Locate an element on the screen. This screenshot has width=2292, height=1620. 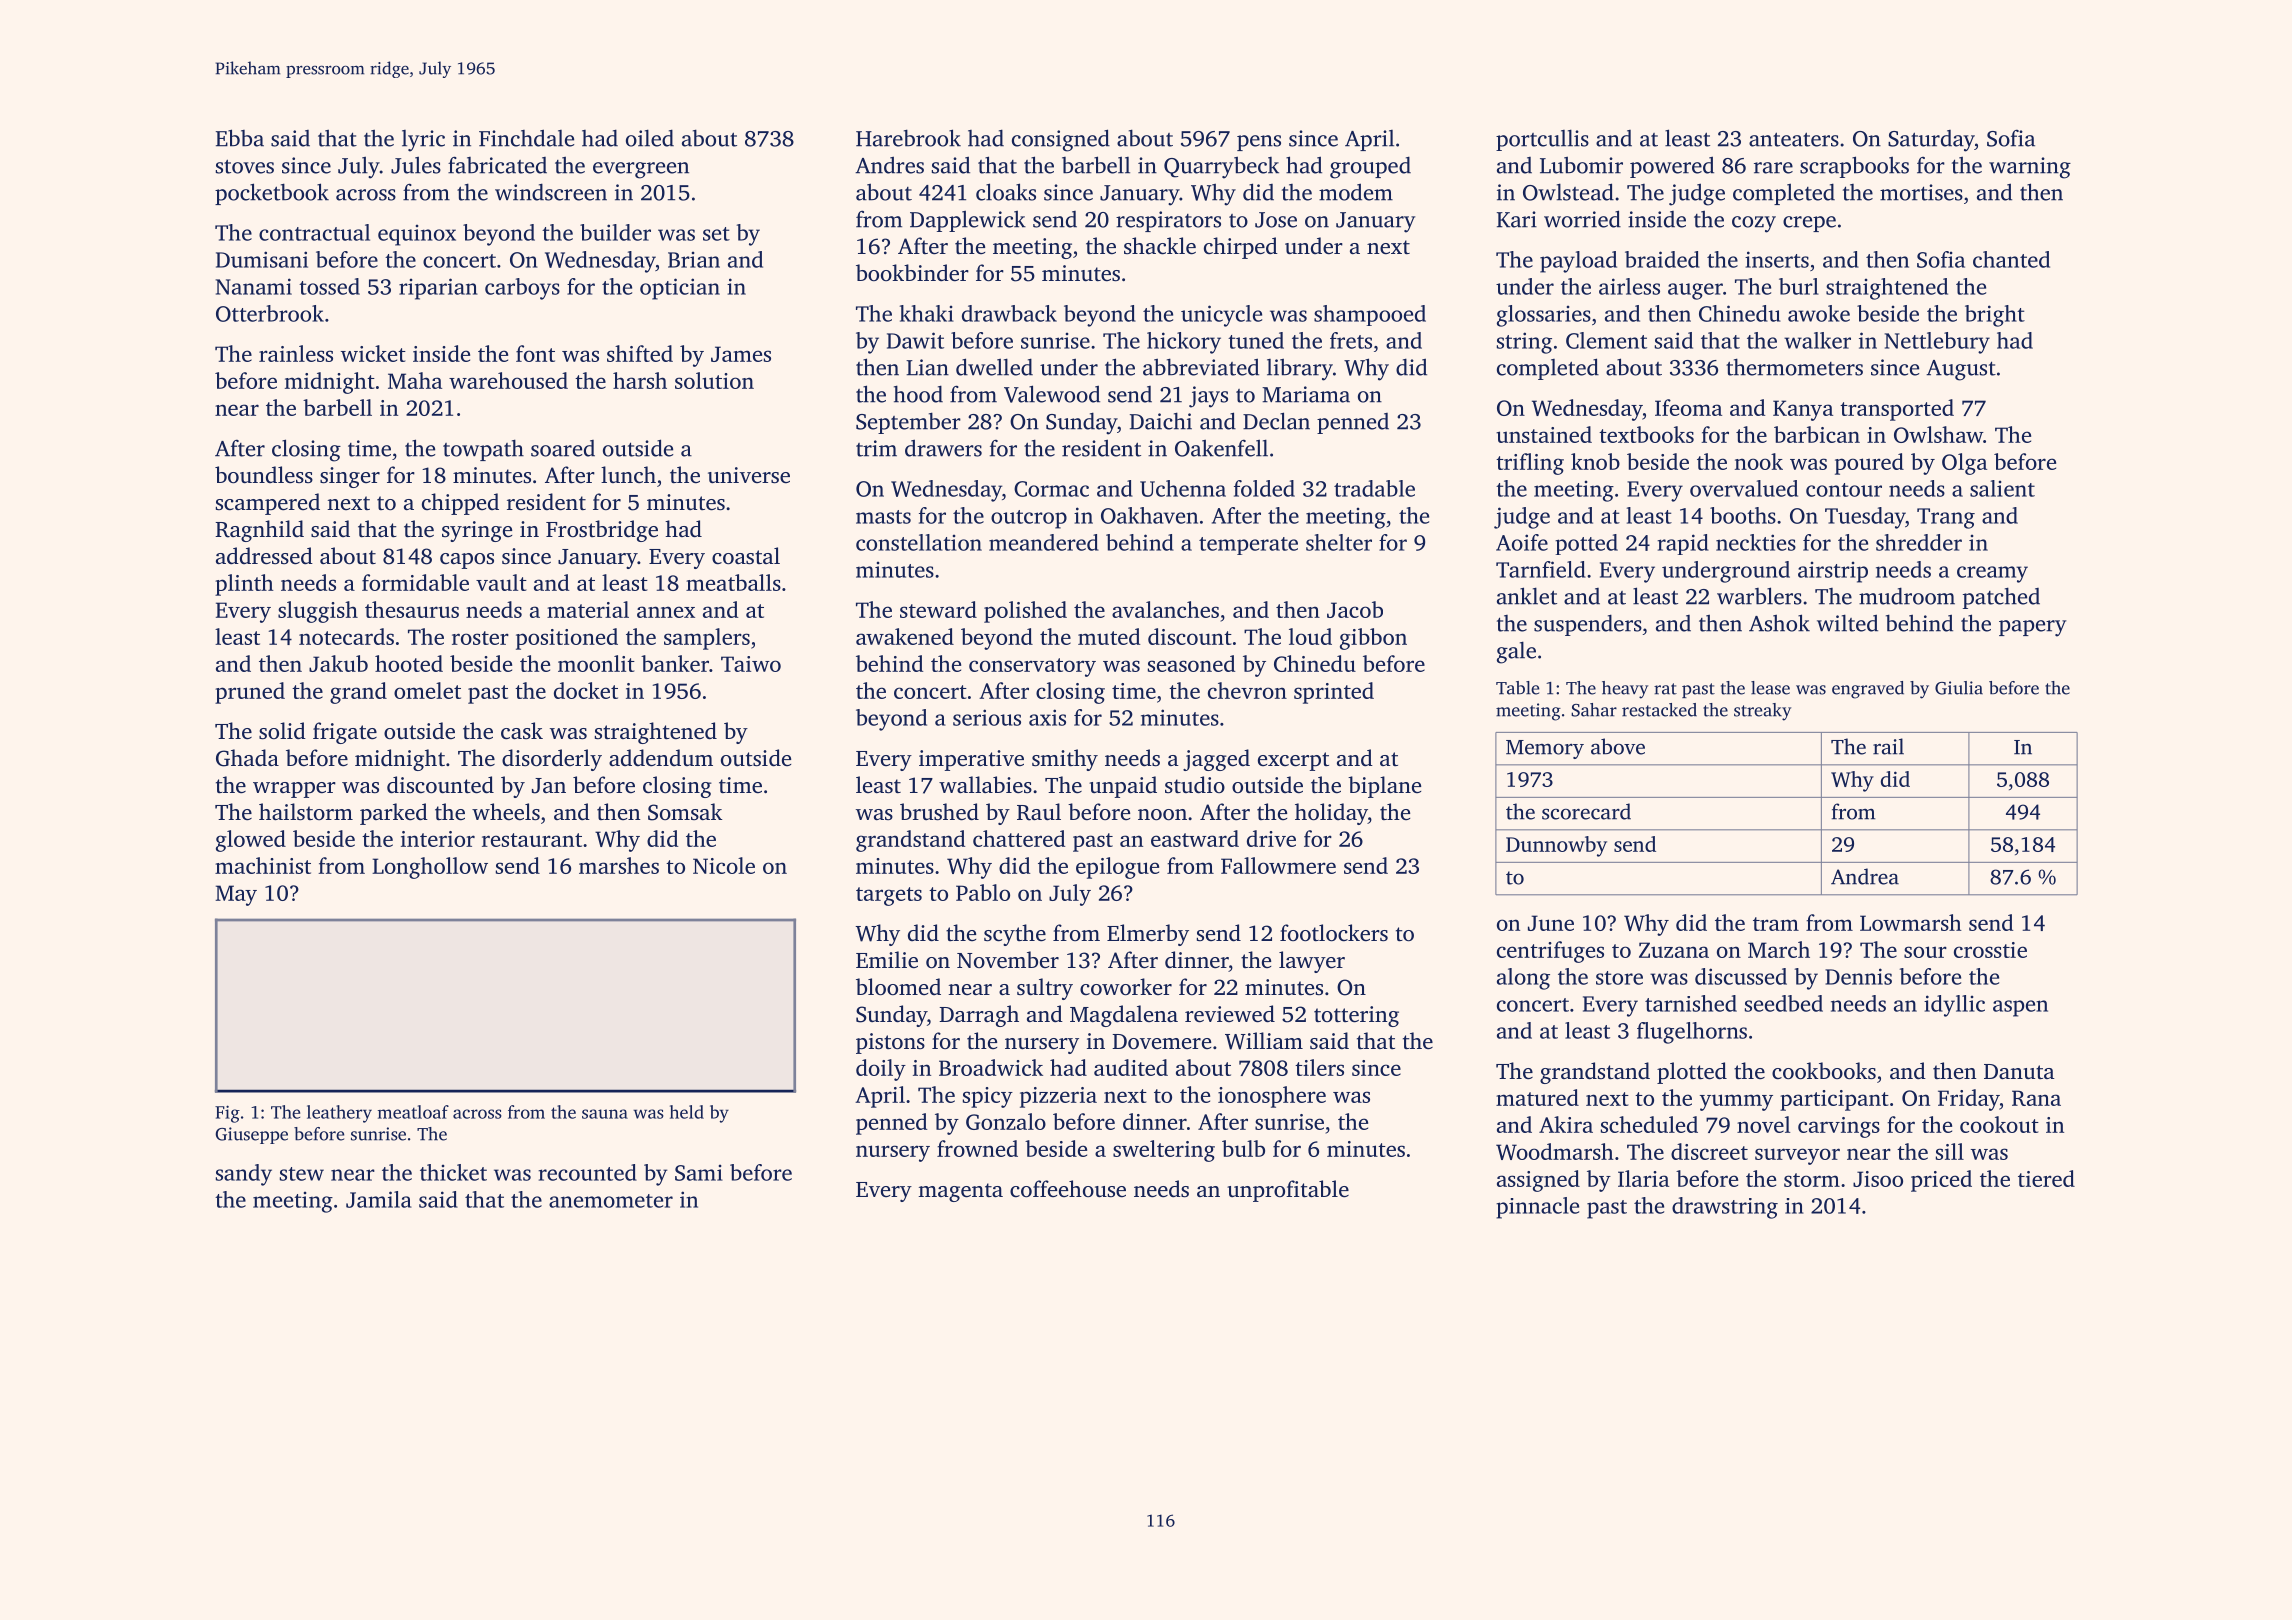
coastal is located at coordinates (746, 556).
